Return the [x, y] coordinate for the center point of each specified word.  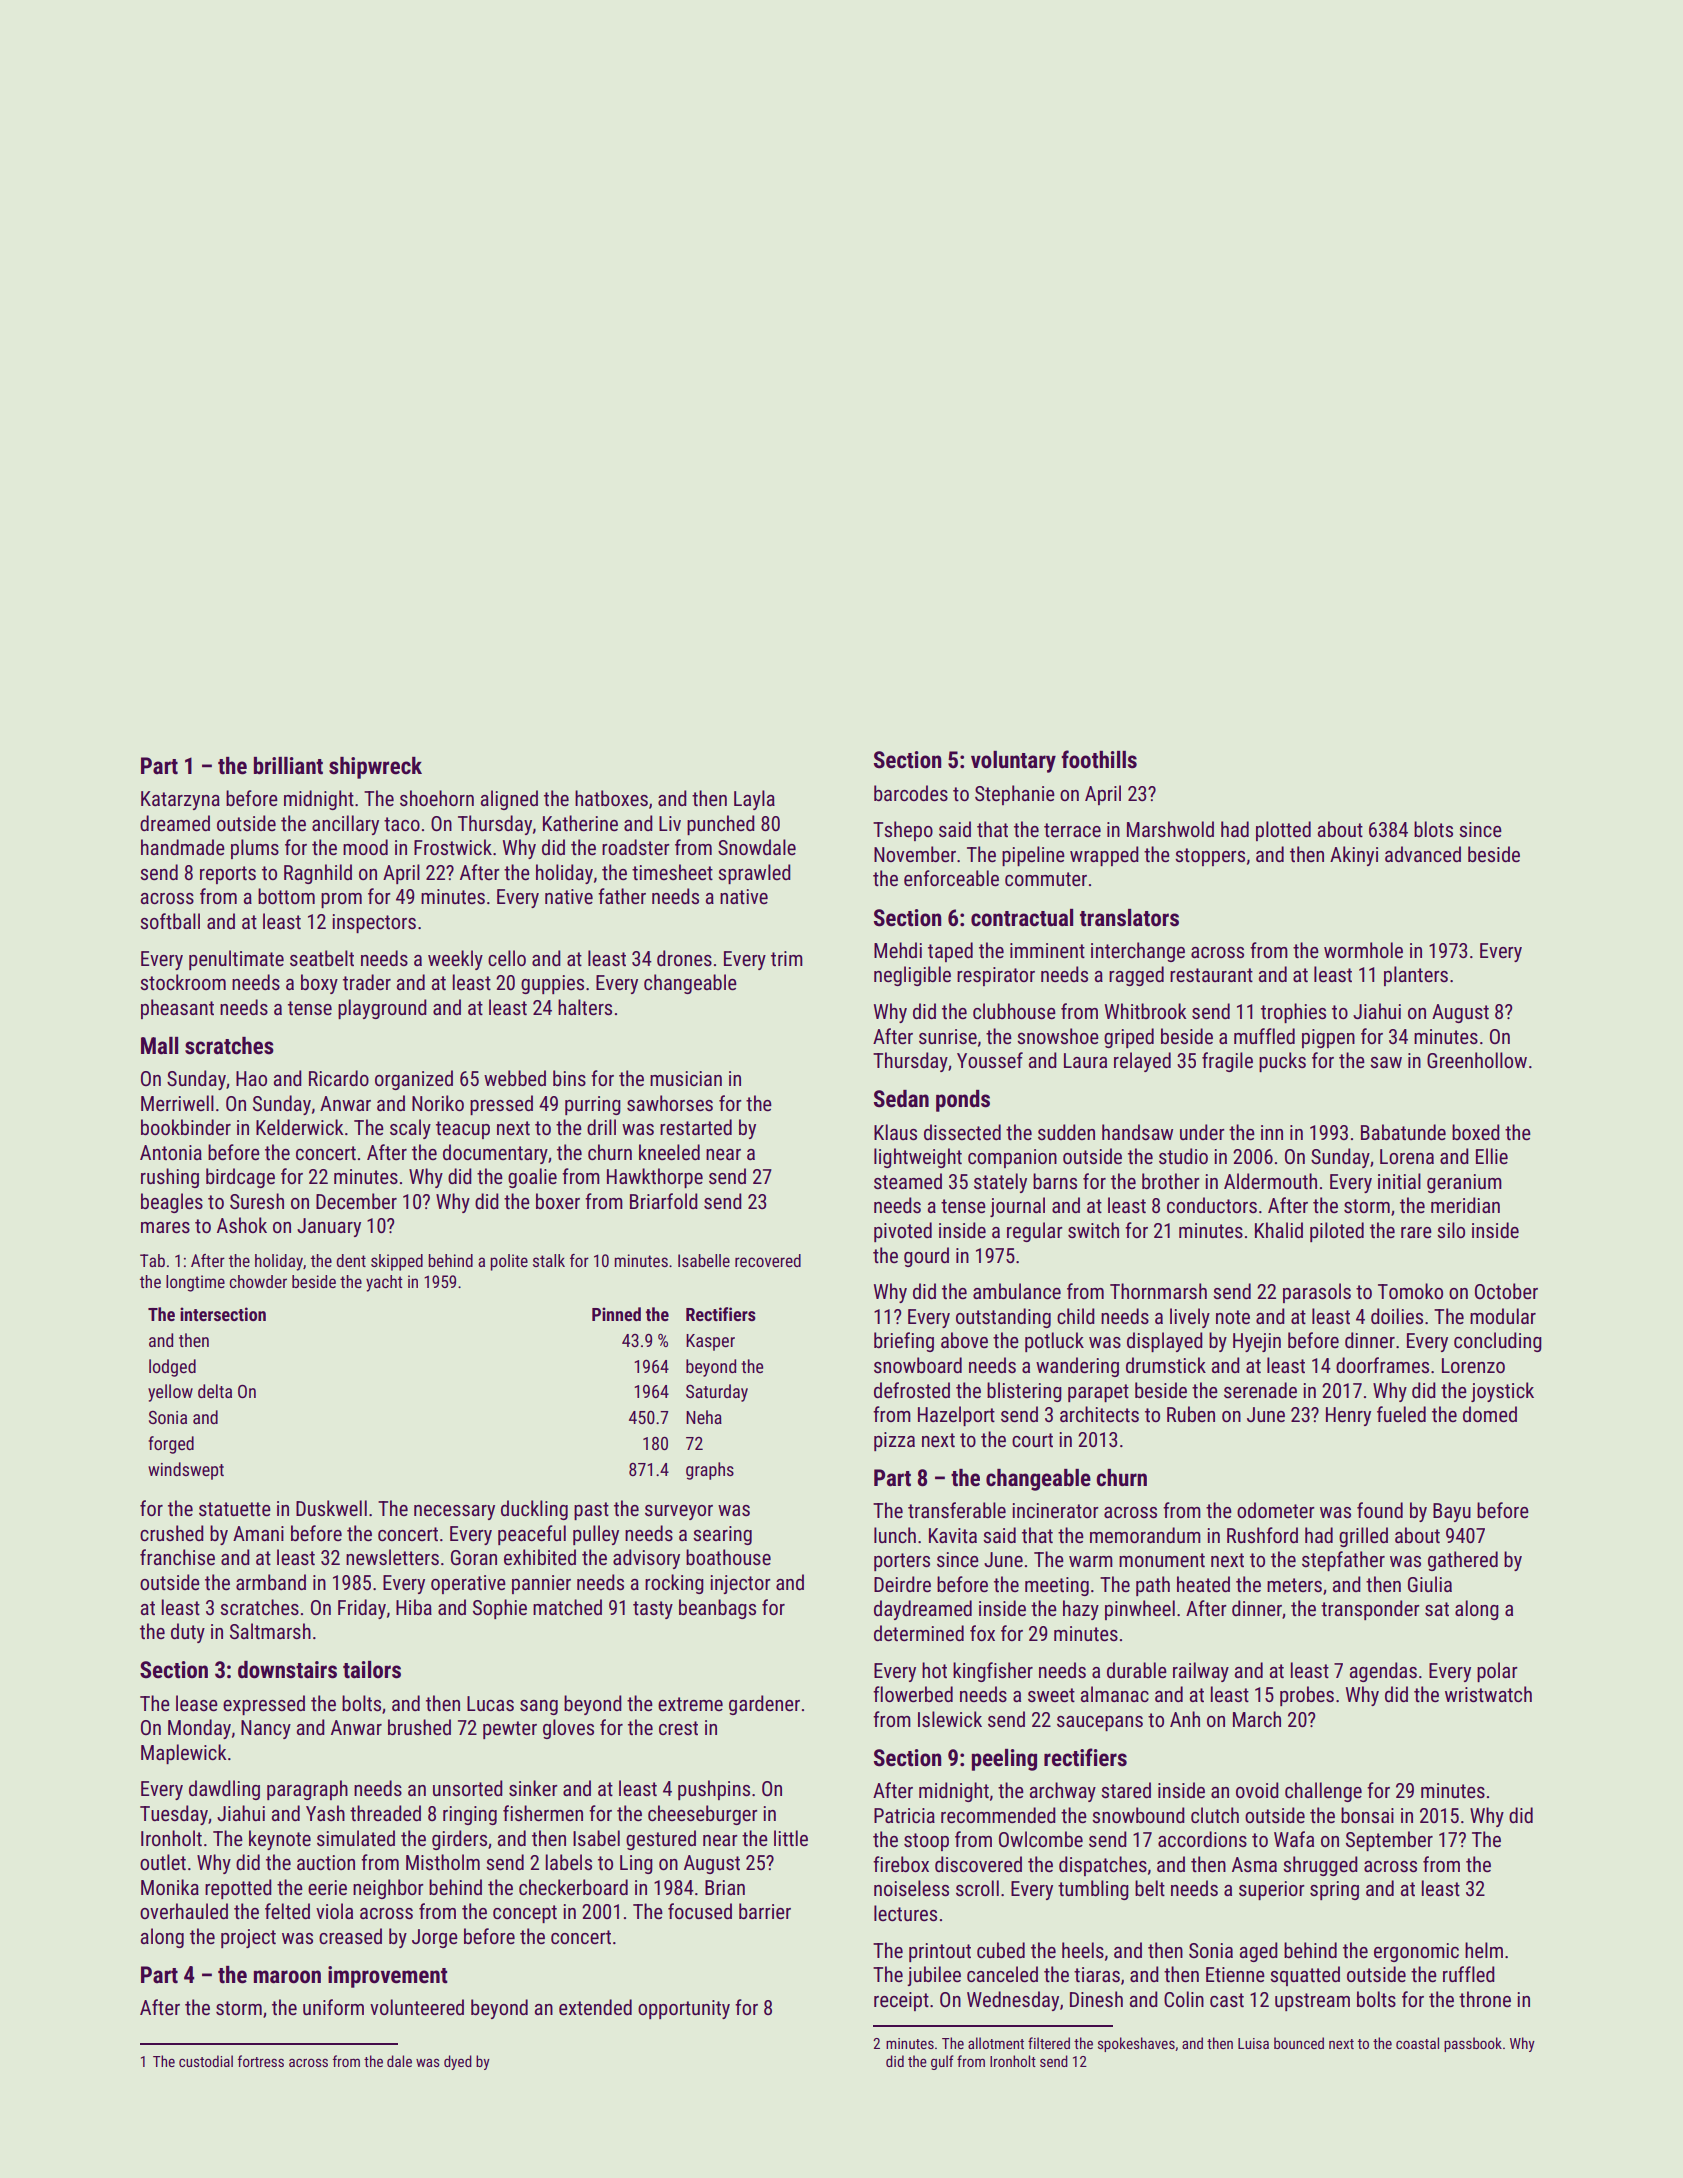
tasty [653, 1610]
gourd [926, 1257]
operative [468, 1584]
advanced [1423, 854]
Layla [754, 800]
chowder [258, 1281]
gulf [942, 2062]
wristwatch [1488, 1694]
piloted [1337, 1232]
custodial [206, 2061]
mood [365, 847]
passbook [1473, 2044]
